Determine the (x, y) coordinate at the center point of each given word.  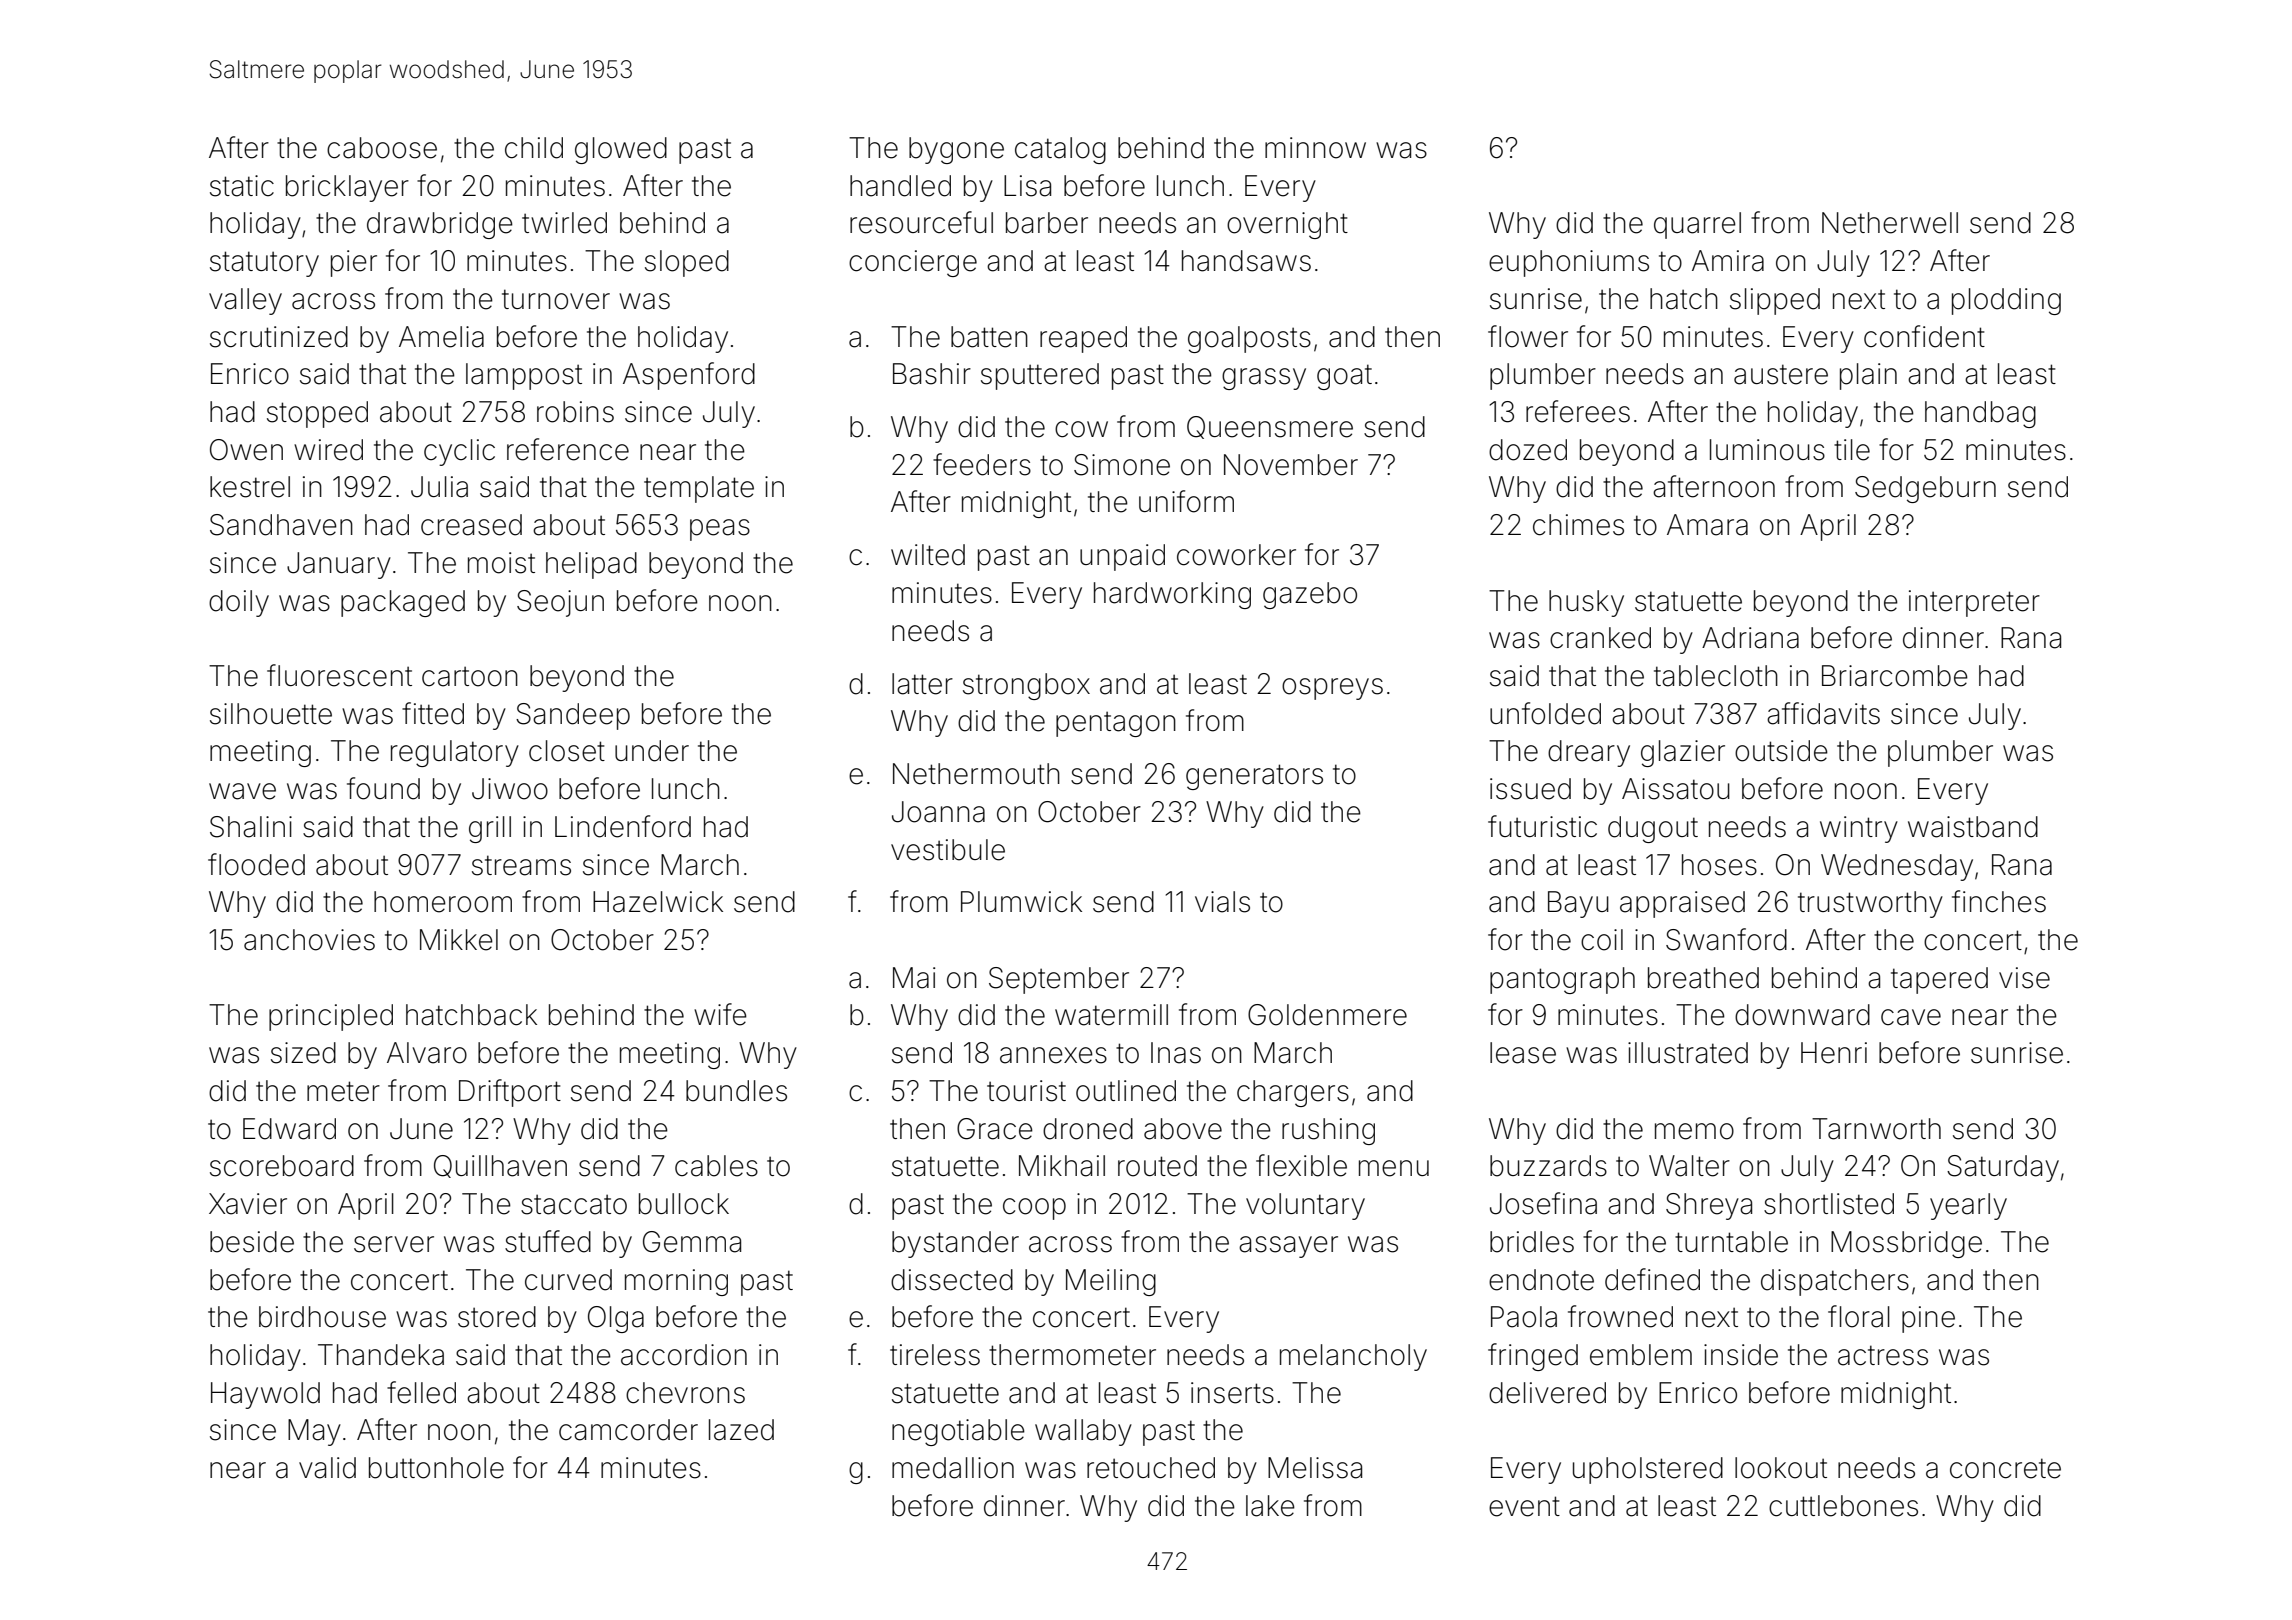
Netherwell (1890, 223)
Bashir (932, 374)
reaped (1083, 339)
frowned (1620, 1316)
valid (327, 1468)
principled (331, 1017)
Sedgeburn (1925, 489)
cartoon (470, 676)
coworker (1236, 555)
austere (1781, 374)
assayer (1288, 1247)
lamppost (524, 376)
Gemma (692, 1242)
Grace (995, 1129)
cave (1911, 1017)
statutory (264, 264)
